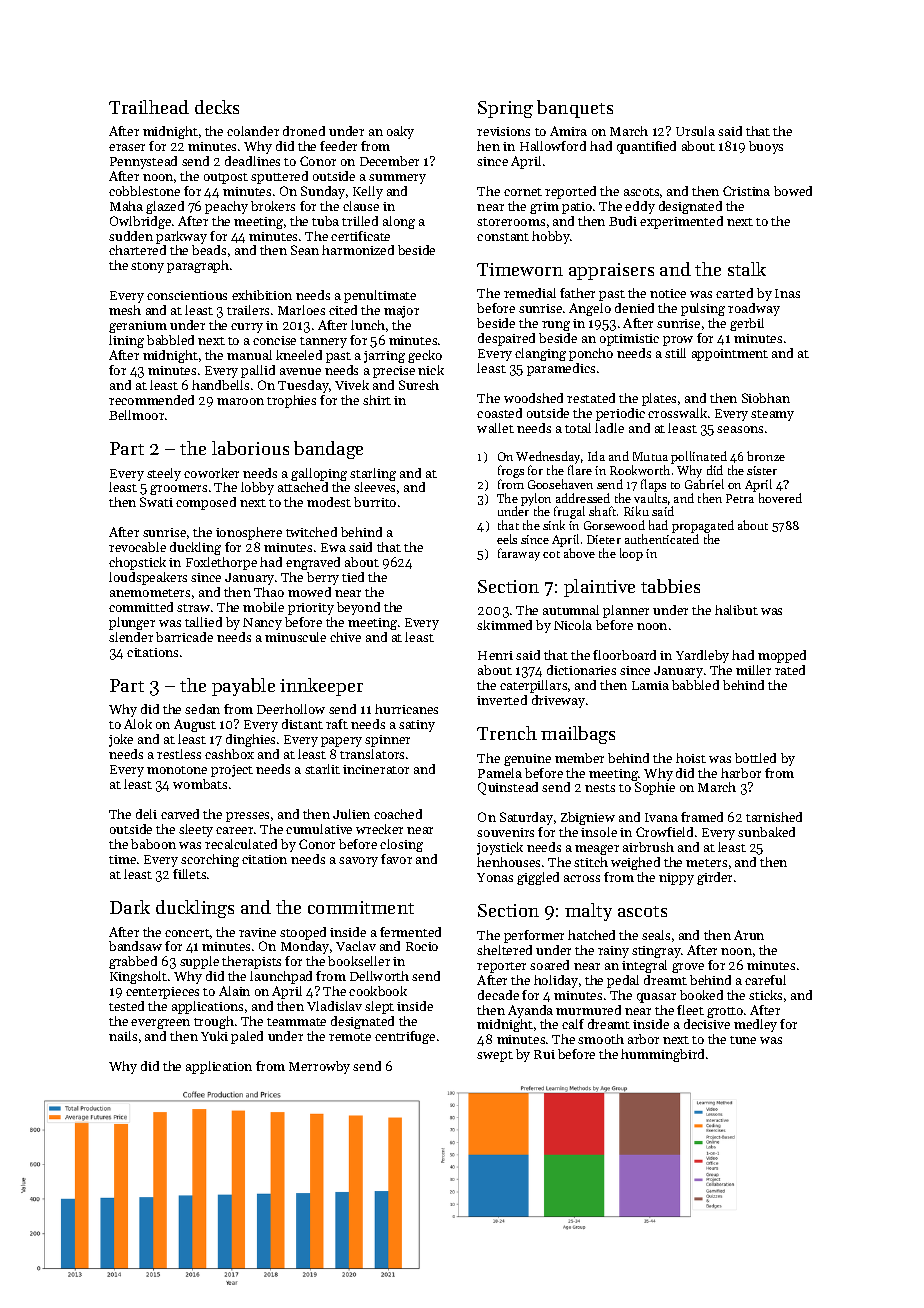 This document has height=1308, width=924. I want to click on autumnal, so click(571, 610).
